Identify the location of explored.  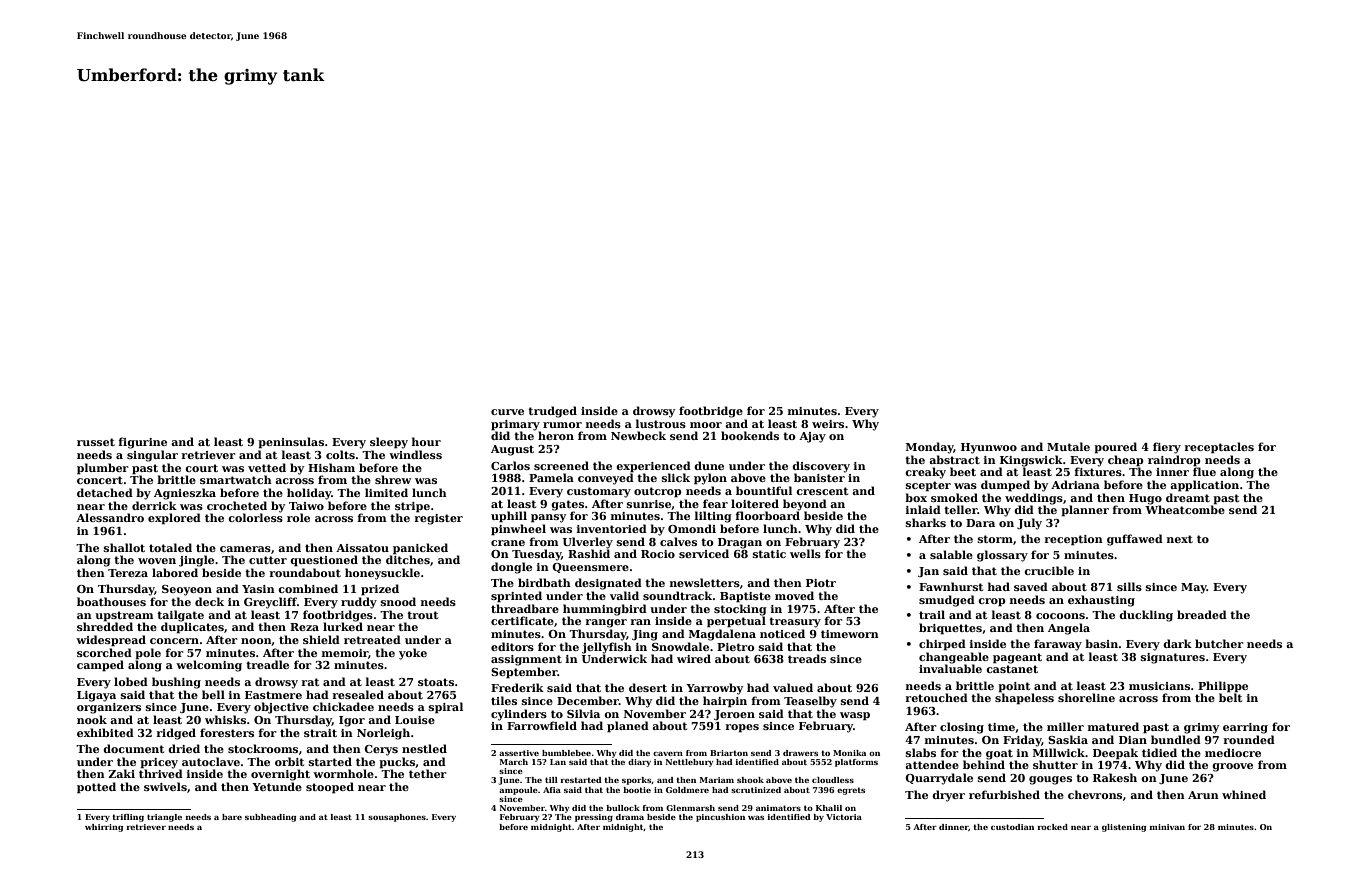
(174, 519).
